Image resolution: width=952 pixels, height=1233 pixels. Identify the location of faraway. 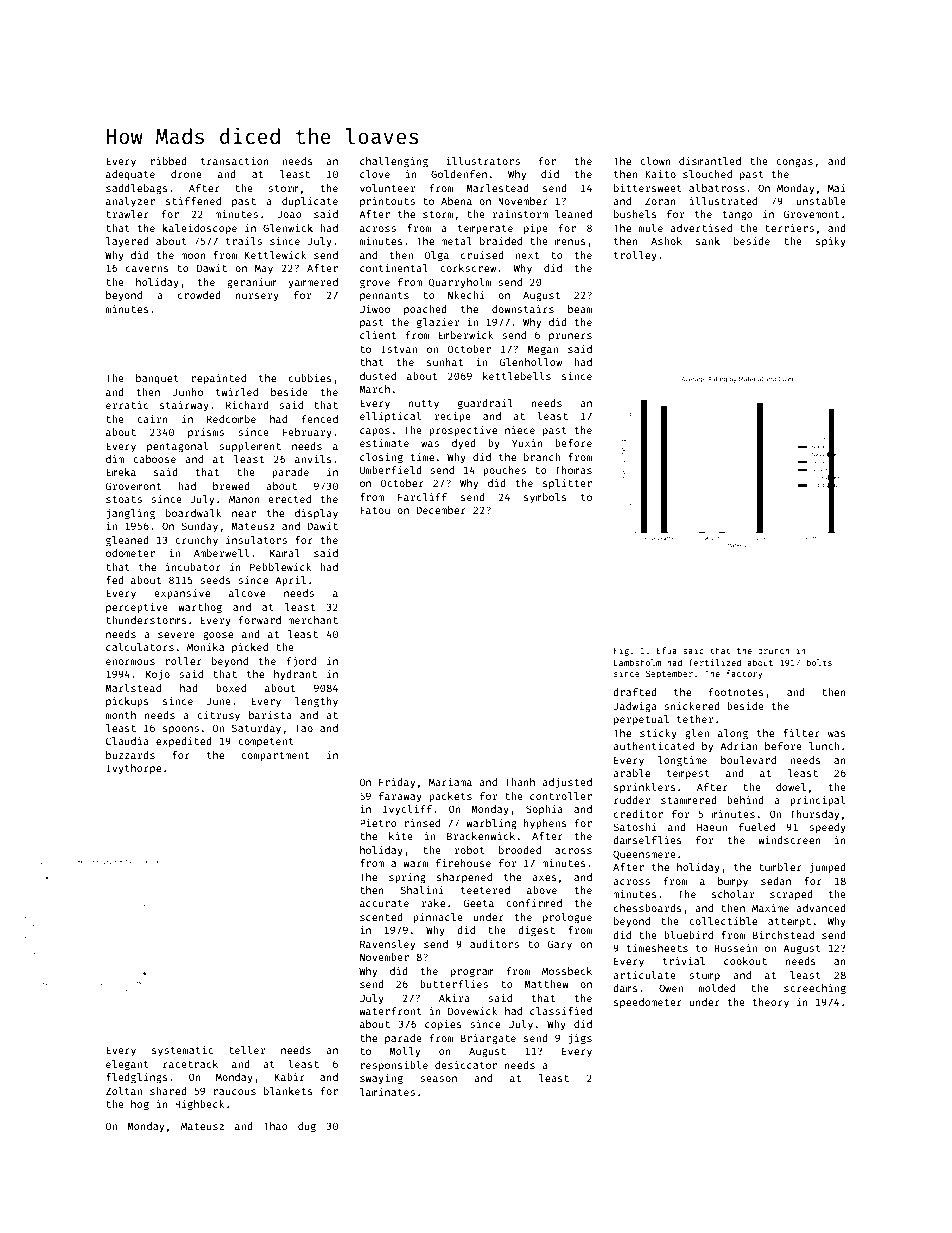
(400, 797).
